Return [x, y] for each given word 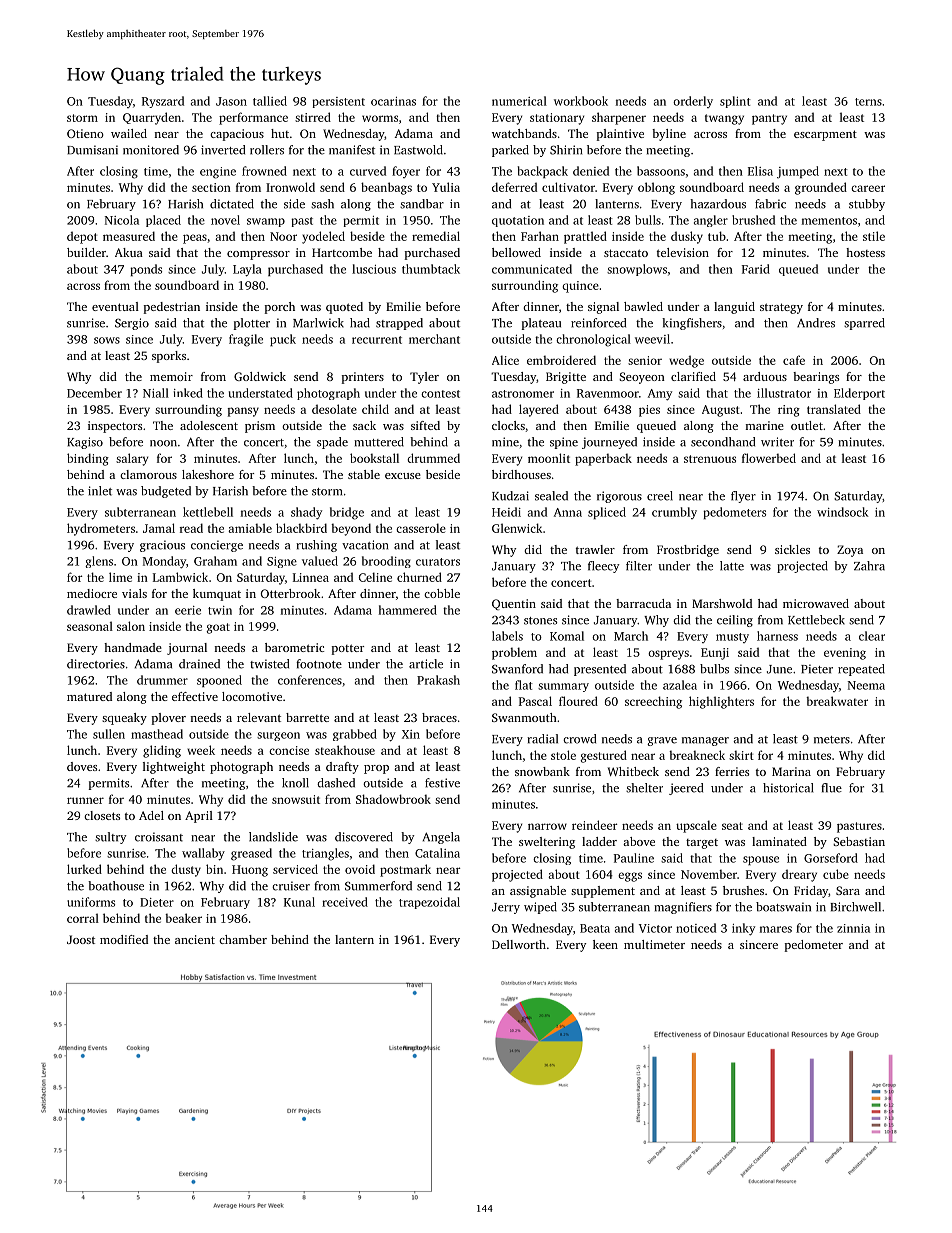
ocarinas [393, 101]
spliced [607, 513]
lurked [84, 869]
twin [220, 610]
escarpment [825, 135]
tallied [270, 101]
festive [442, 783]
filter [639, 566]
